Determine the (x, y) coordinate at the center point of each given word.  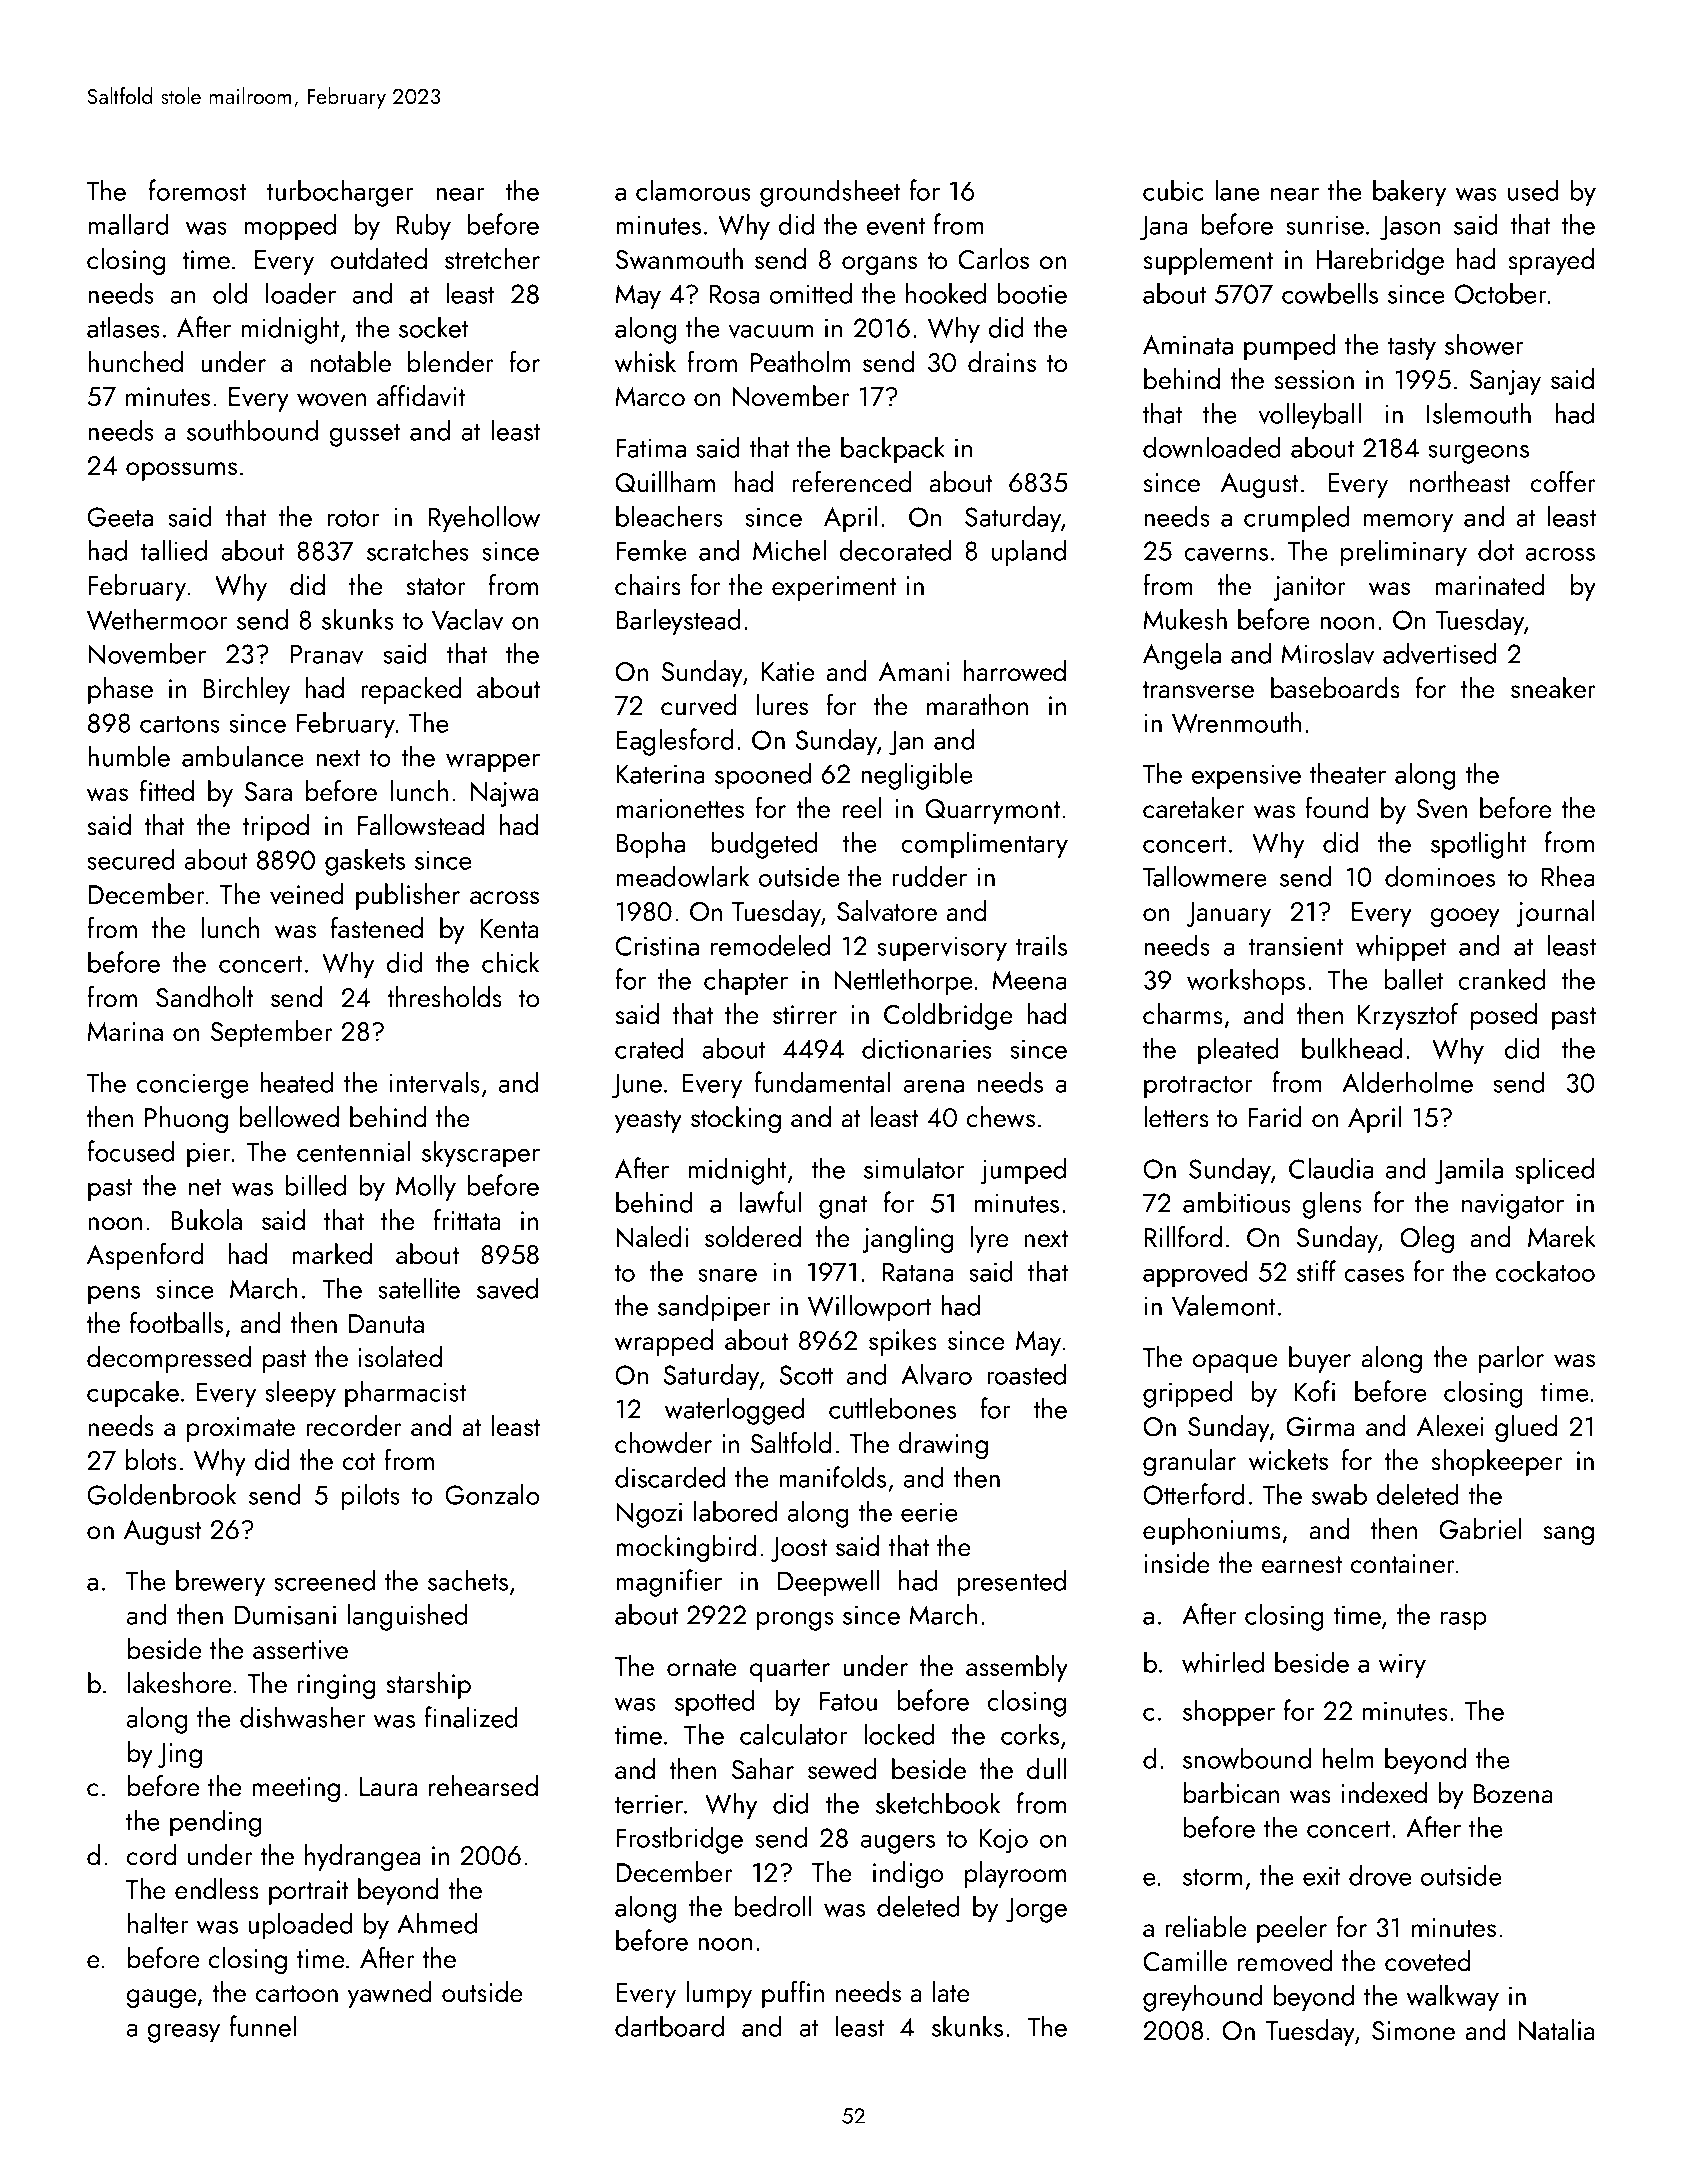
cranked (1502, 979)
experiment (834, 588)
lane (1237, 190)
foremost (197, 190)
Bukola (206, 1220)
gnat (843, 1207)
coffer (1563, 482)
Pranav (326, 654)
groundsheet (830, 193)
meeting (296, 1789)
